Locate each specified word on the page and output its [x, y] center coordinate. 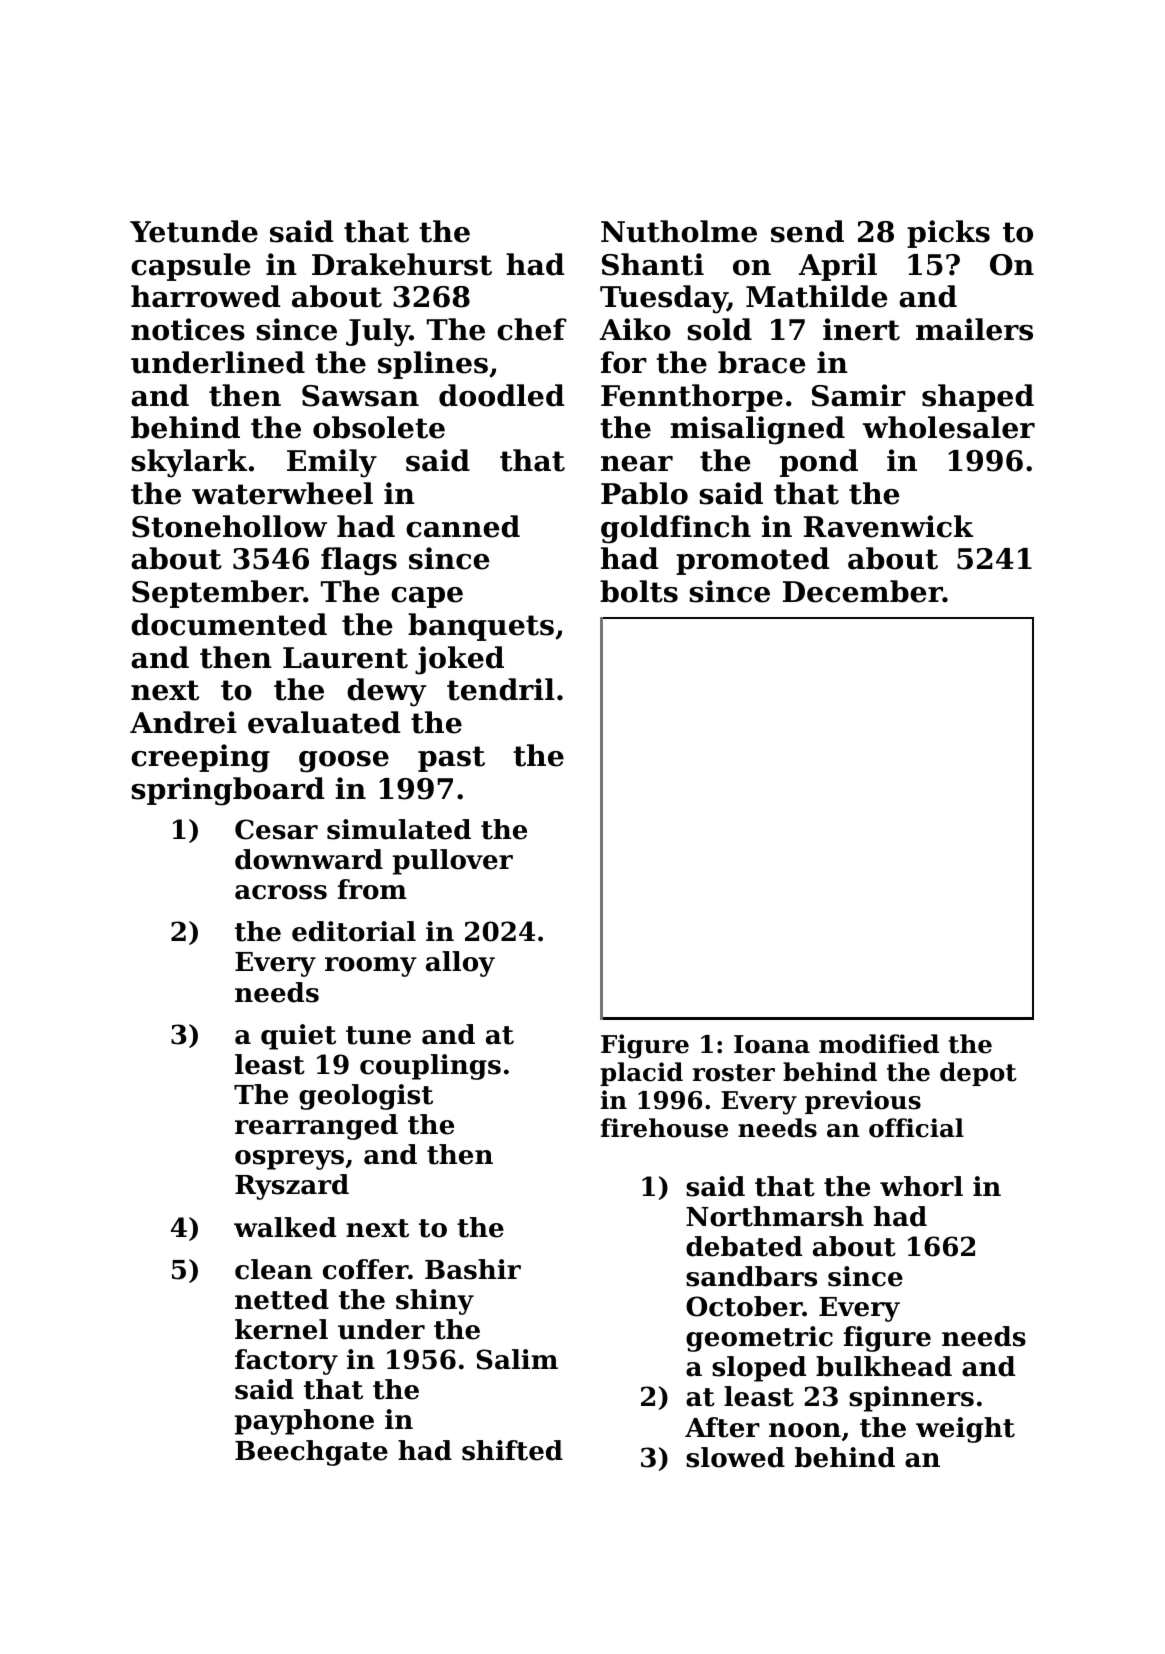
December [863, 591]
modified [879, 1044]
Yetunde [194, 231]
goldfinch [676, 529]
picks [948, 234]
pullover [453, 862]
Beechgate [311, 1453]
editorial [354, 931]
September [217, 594]
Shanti [653, 264]
